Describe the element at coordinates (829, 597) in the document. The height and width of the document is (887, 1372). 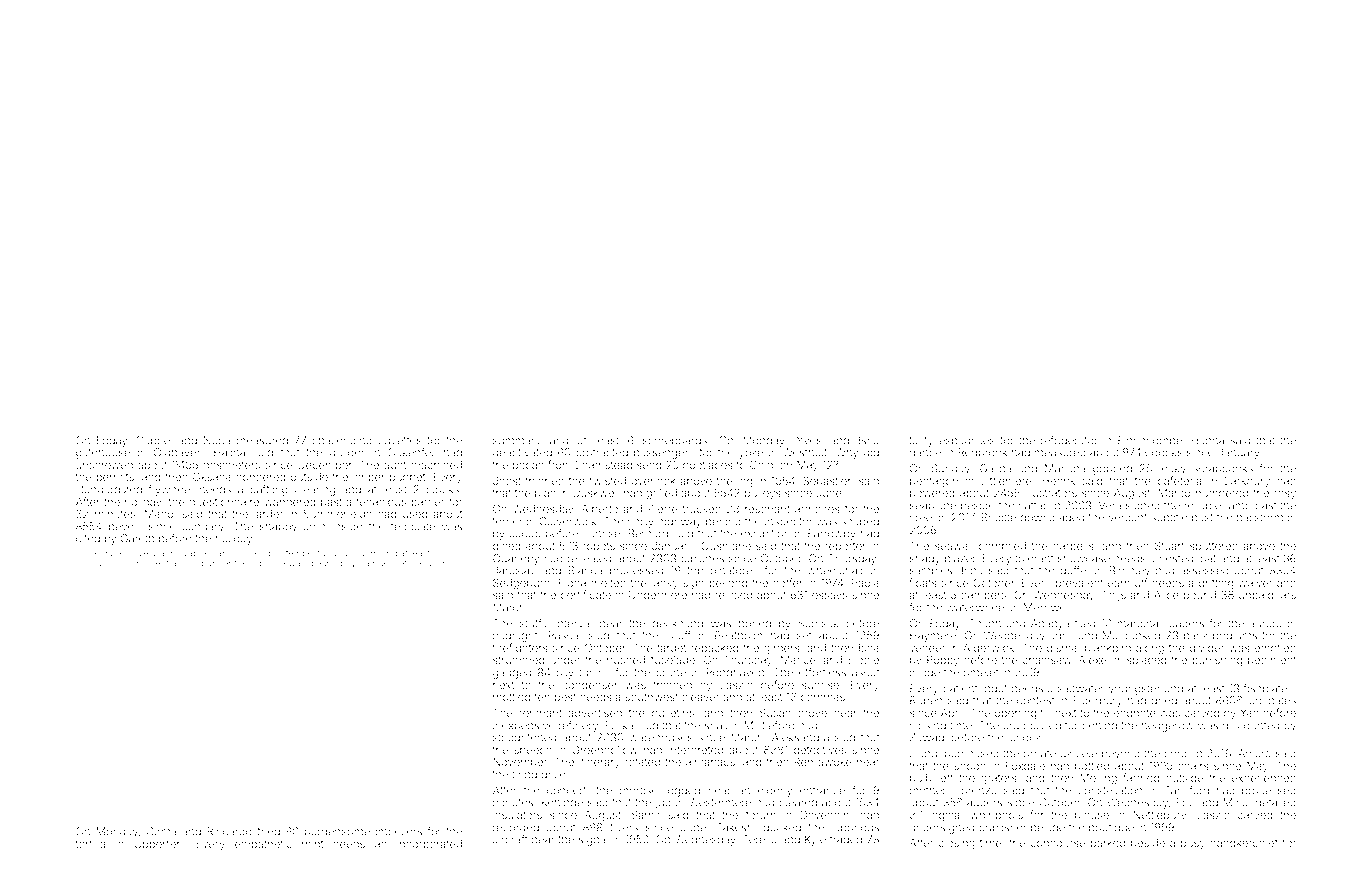
I see `essays` at that location.
